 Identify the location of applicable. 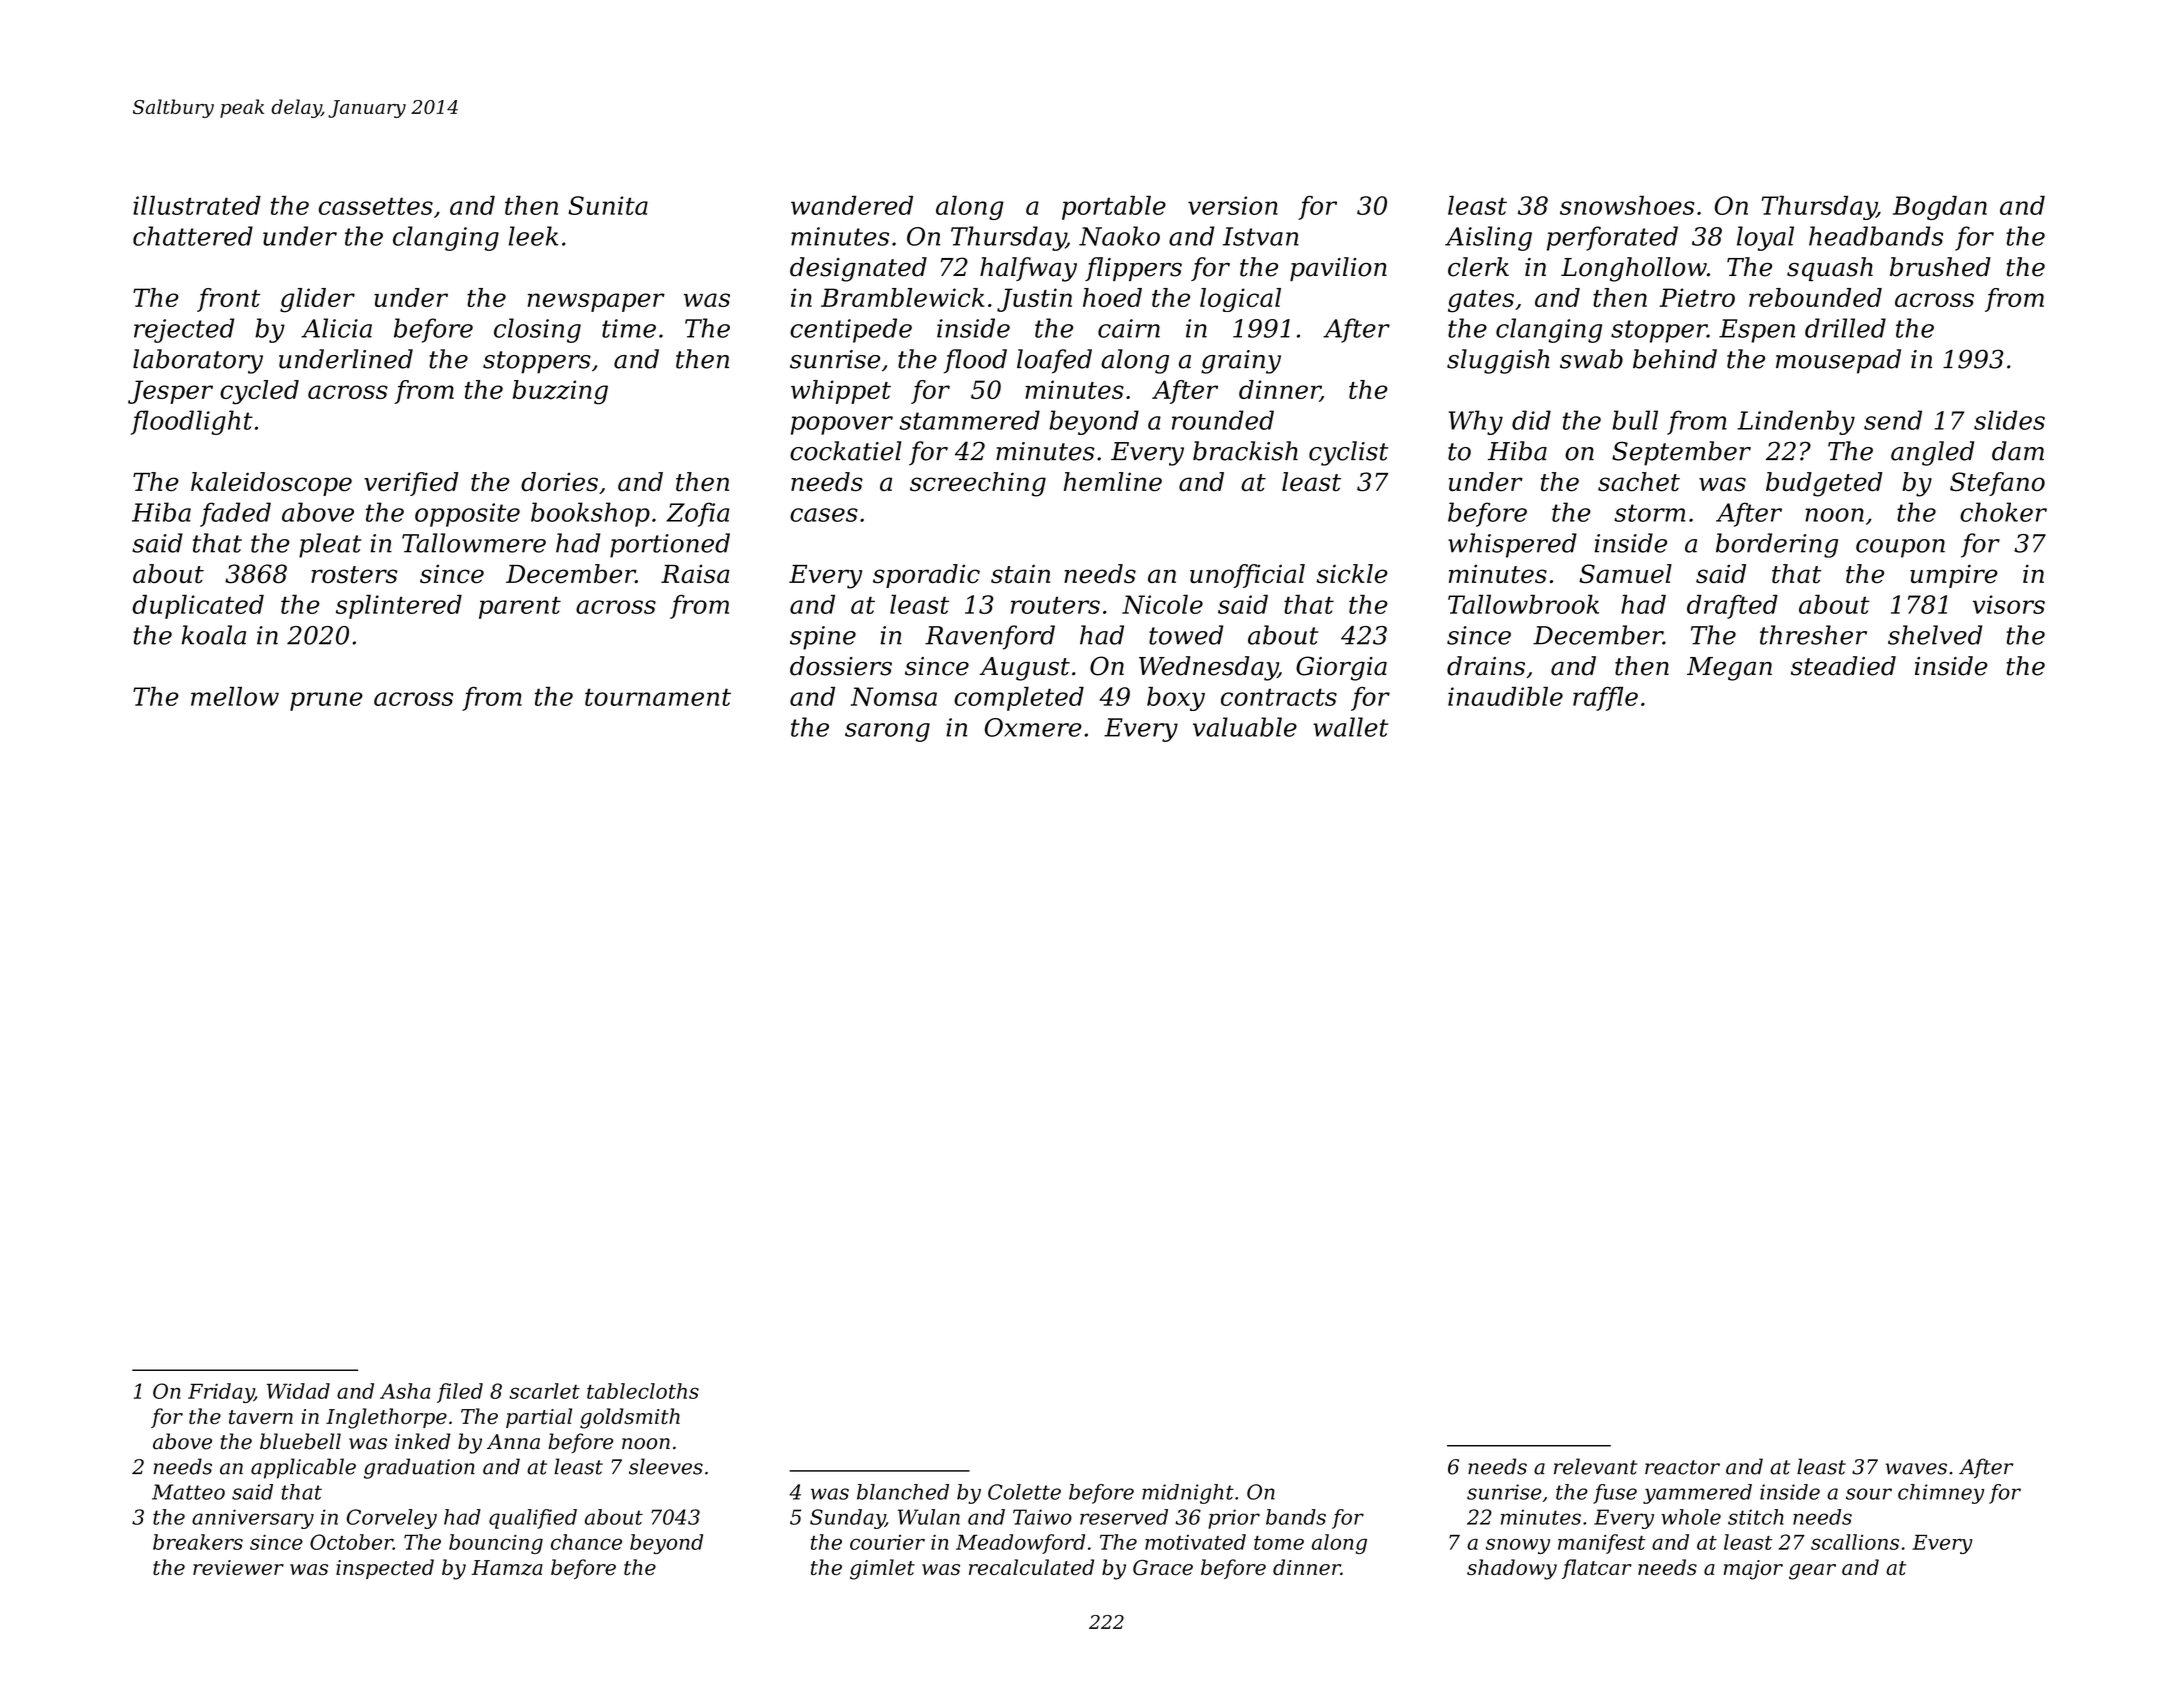
(303, 1468).
